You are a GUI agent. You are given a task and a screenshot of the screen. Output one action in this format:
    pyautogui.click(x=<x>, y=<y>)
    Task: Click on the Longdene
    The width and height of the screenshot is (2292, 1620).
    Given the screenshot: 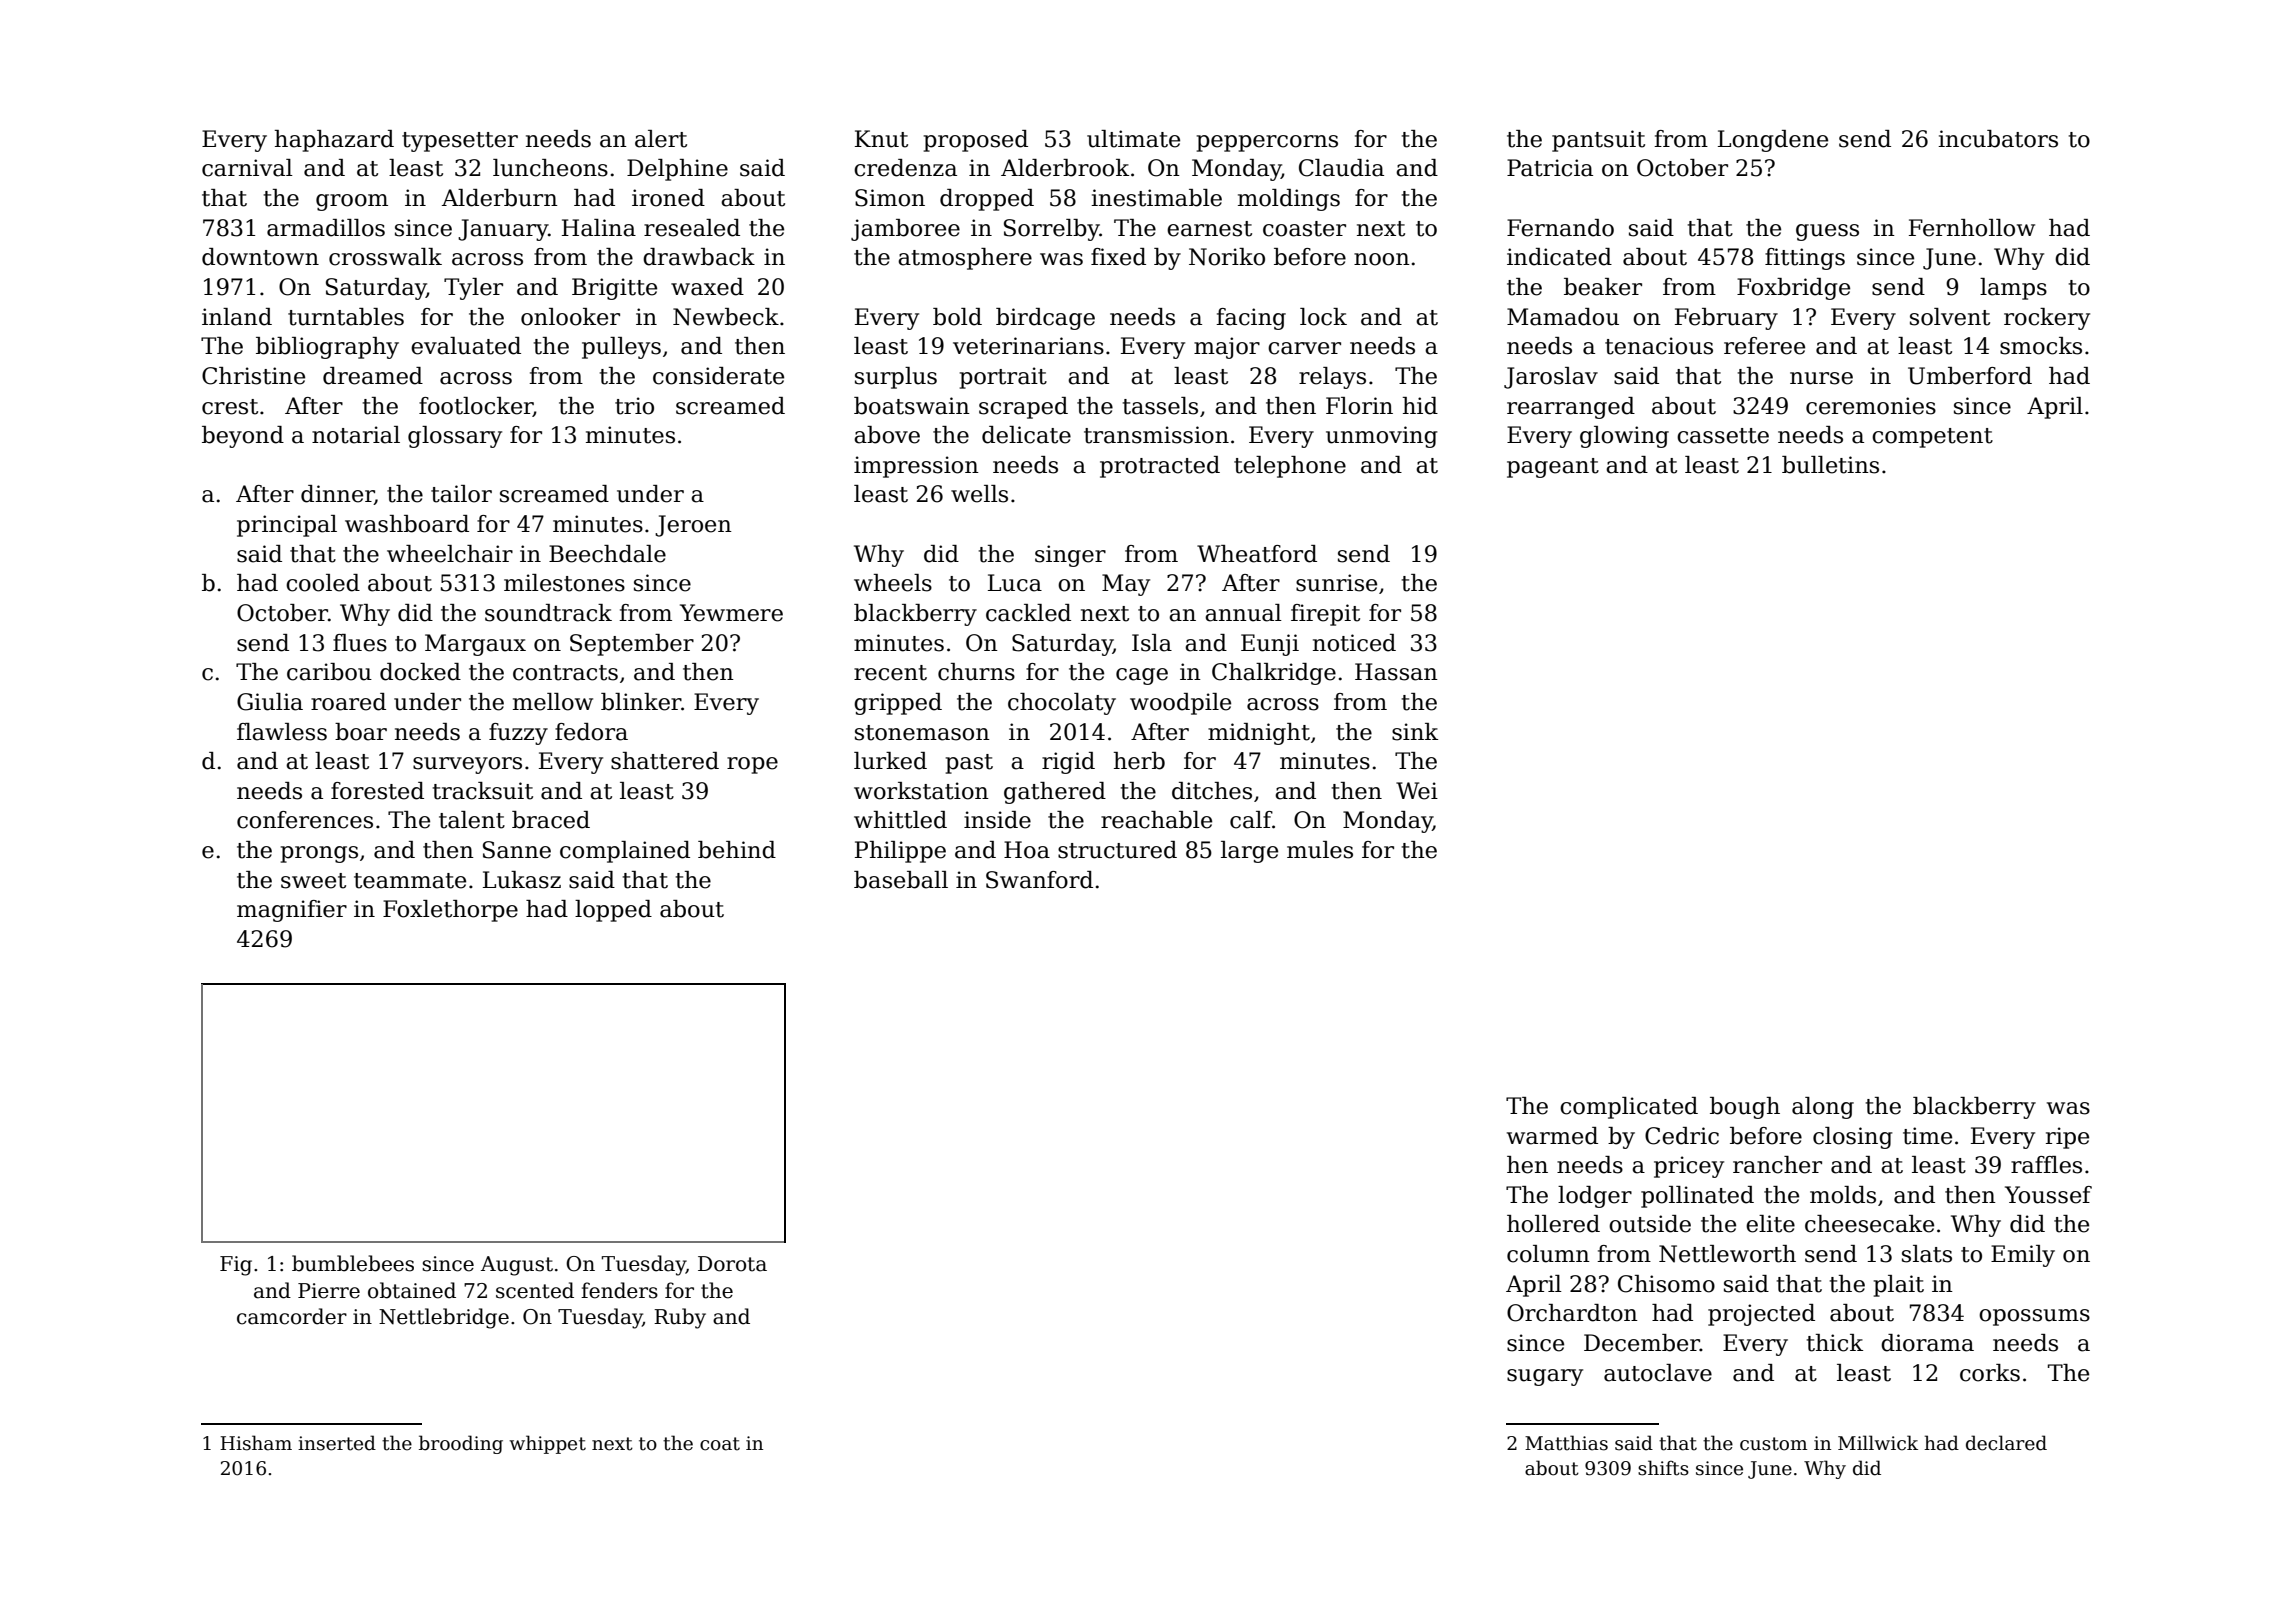 What is the action you would take?
    pyautogui.click(x=1773, y=141)
